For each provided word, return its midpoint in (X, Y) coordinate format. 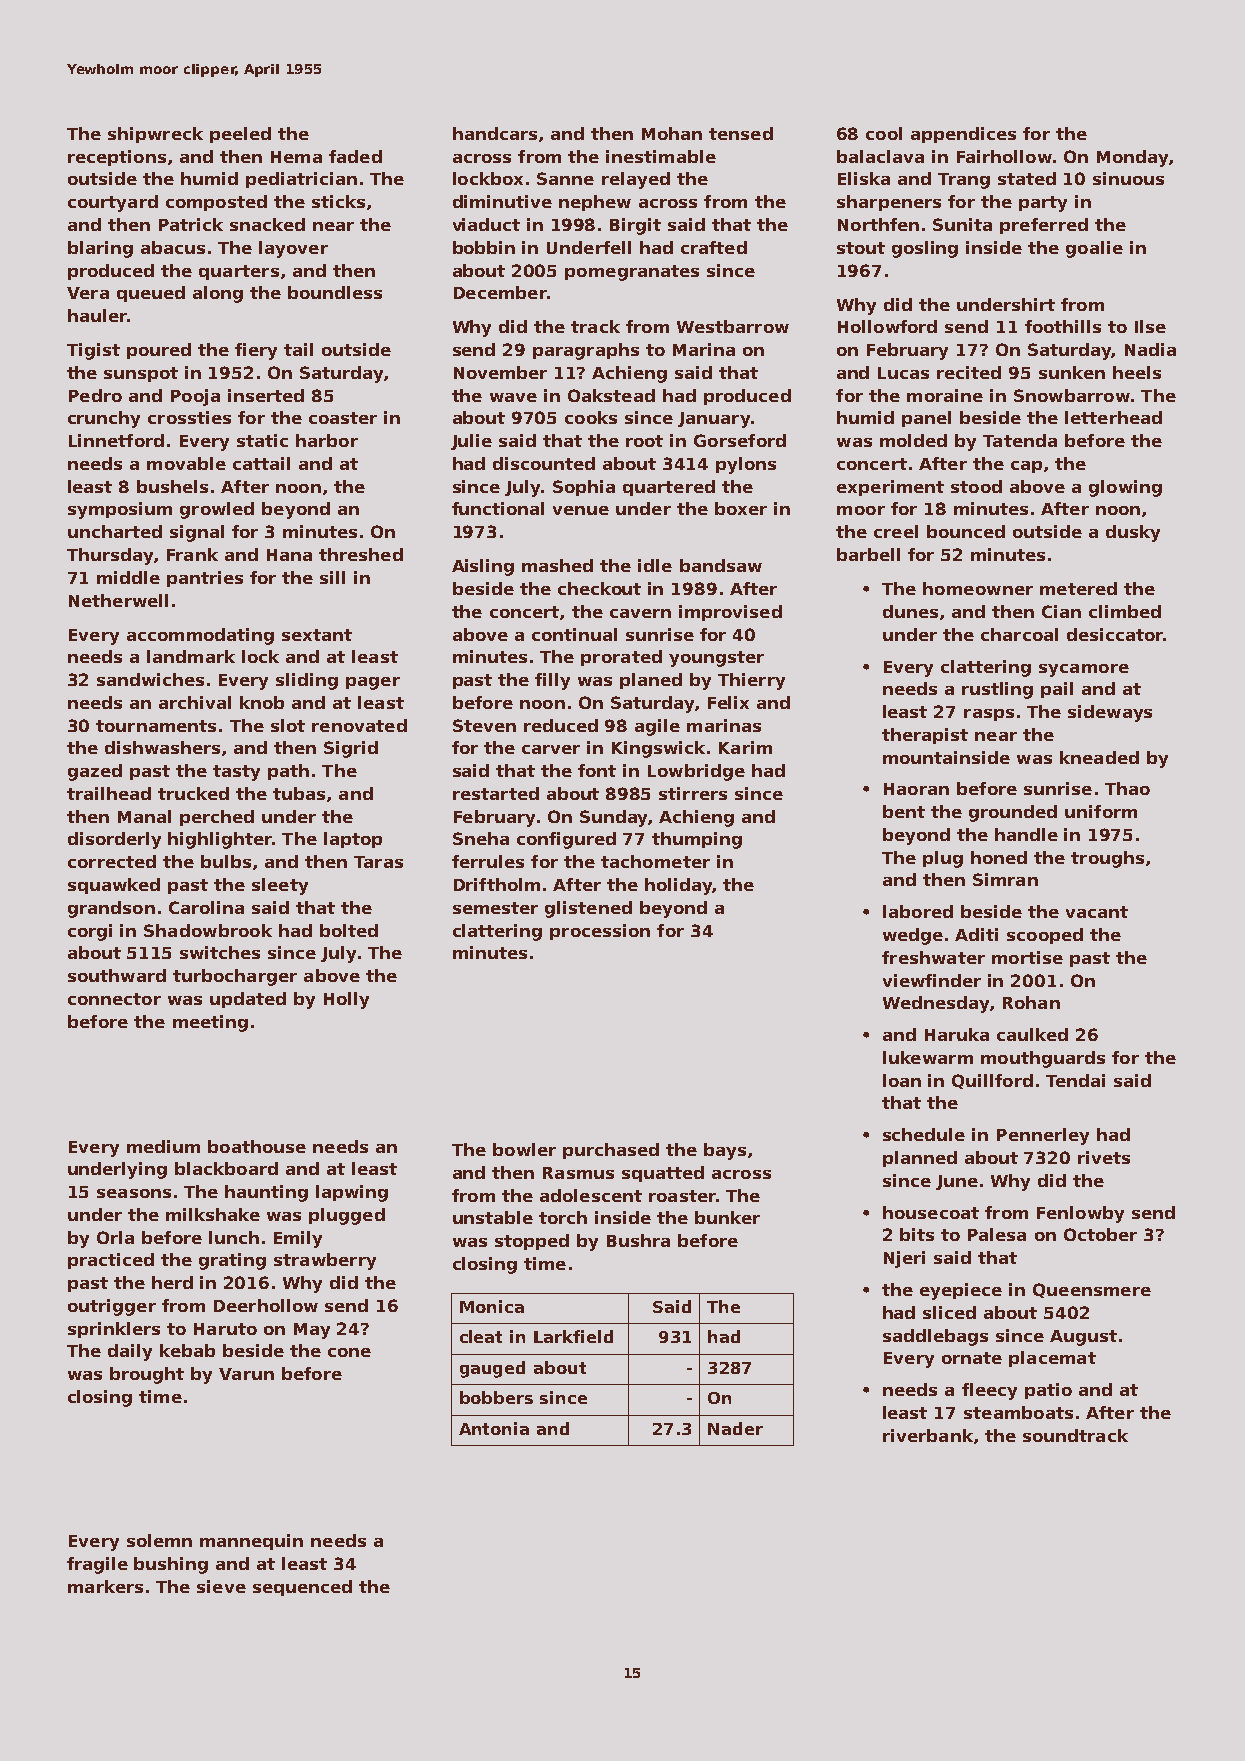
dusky (1133, 533)
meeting (210, 1023)
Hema (296, 157)
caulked (1032, 1034)
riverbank (928, 1435)
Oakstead (611, 395)
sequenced (302, 1588)
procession (600, 932)
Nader (735, 1428)
